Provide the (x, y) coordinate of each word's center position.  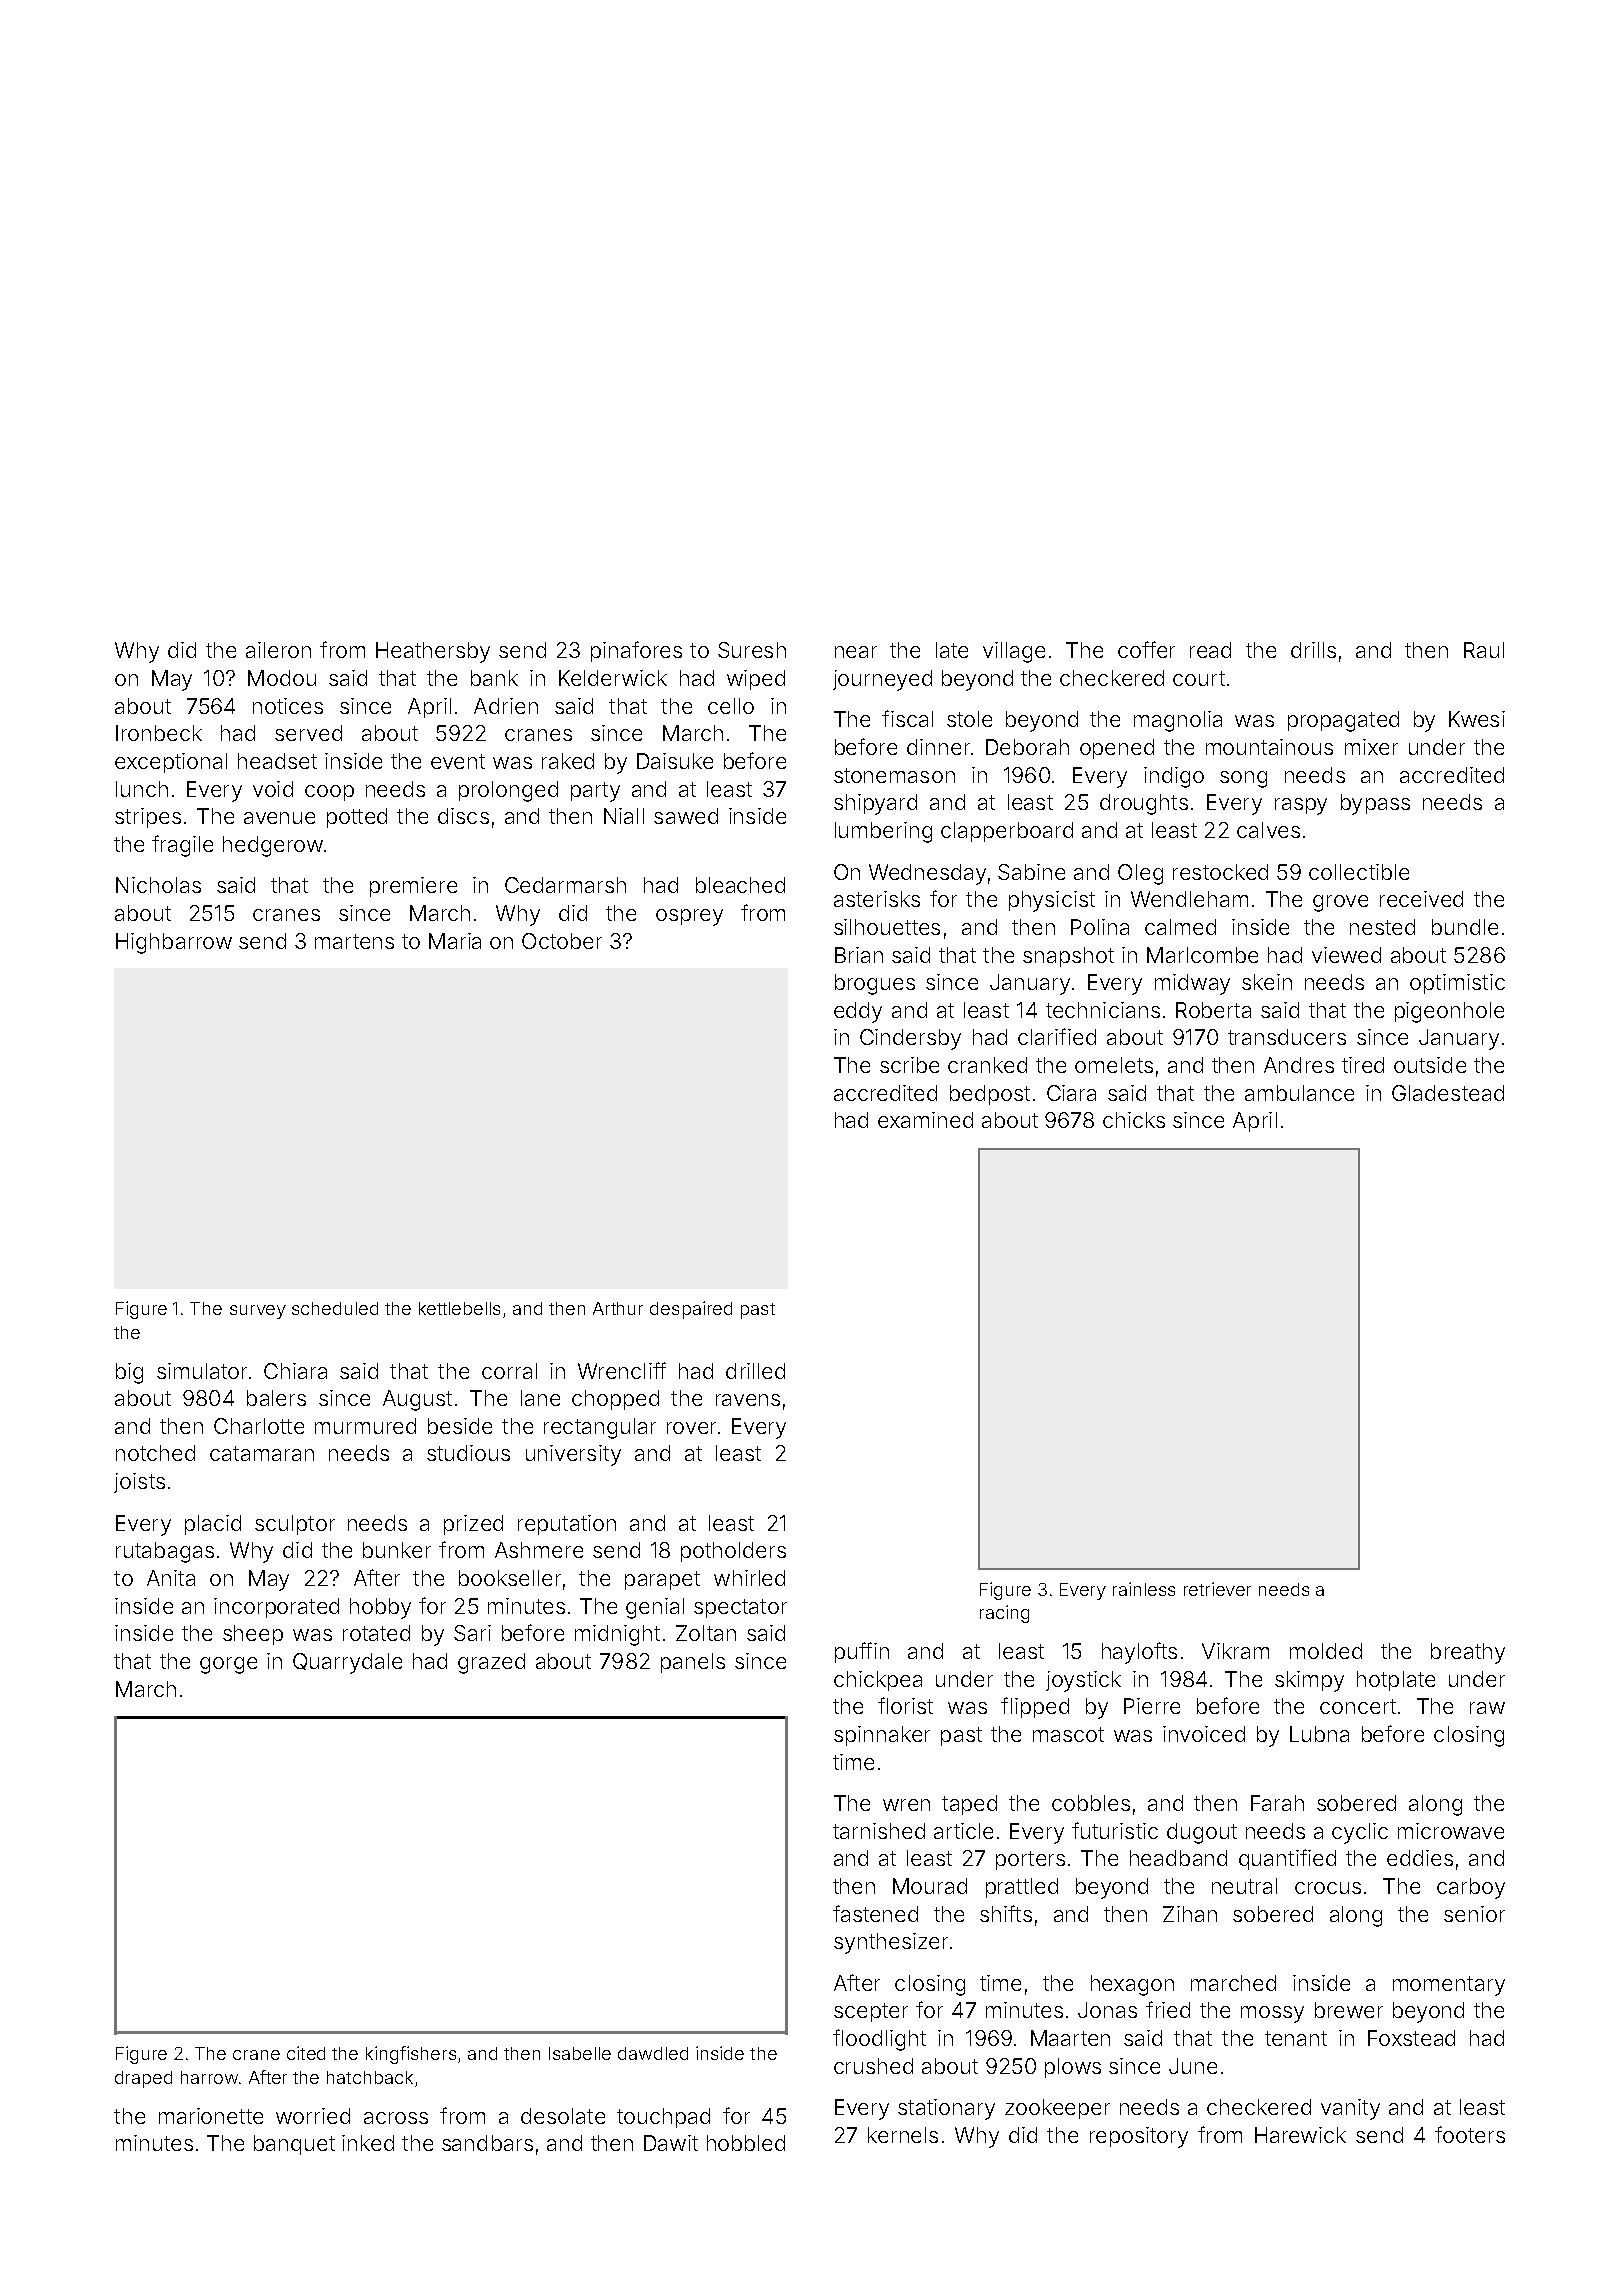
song (1243, 779)
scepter (871, 2012)
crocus (1328, 1888)
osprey (689, 917)
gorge (228, 1665)
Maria (455, 941)
